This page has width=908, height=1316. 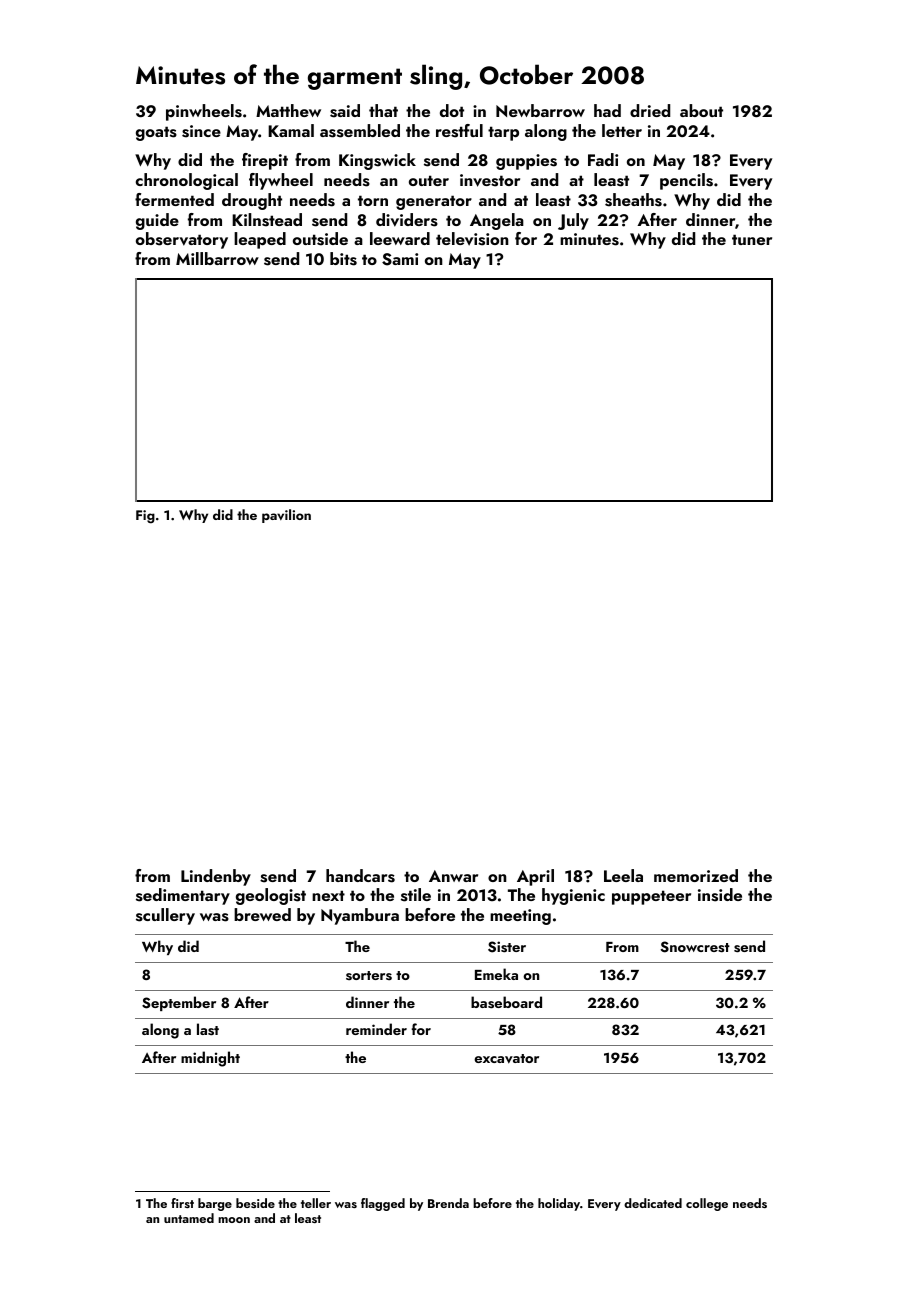 What do you see at coordinates (343, 259) in the page?
I see `bits` at bounding box center [343, 259].
